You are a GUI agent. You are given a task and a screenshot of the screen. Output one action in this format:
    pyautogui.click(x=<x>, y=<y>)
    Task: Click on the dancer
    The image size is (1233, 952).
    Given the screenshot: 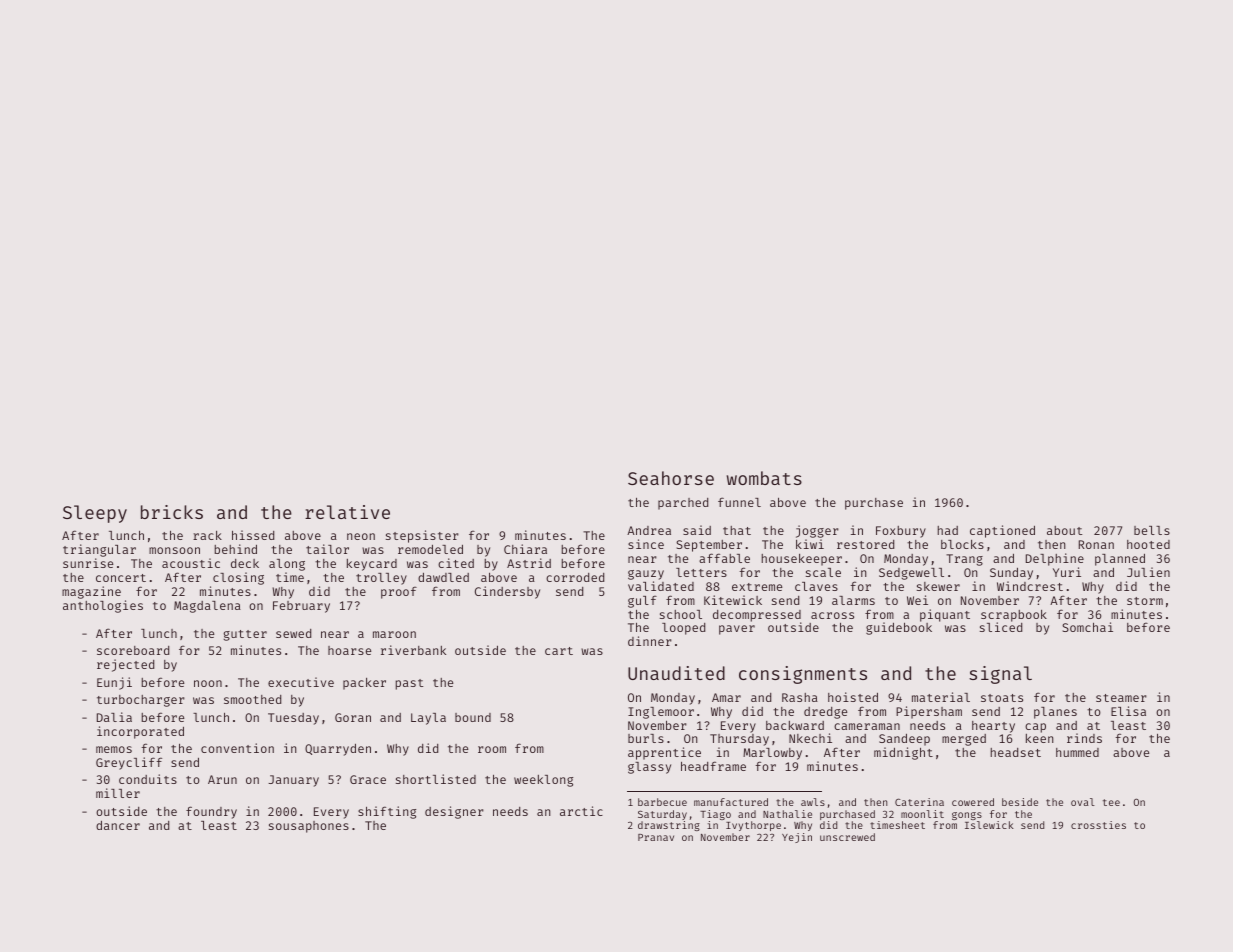 What is the action you would take?
    pyautogui.click(x=118, y=825)
